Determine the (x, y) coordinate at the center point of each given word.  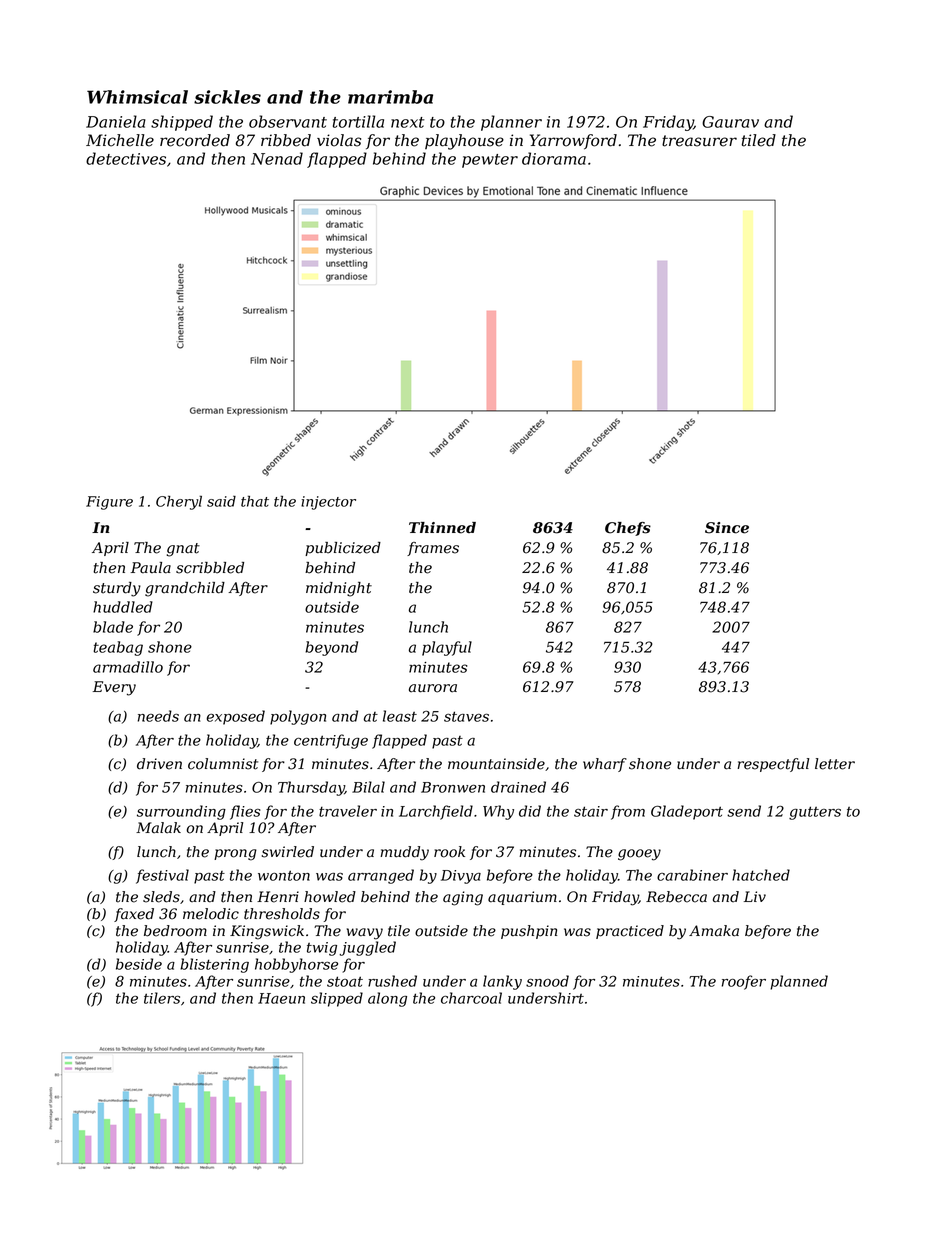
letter (835, 764)
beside (139, 964)
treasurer (699, 141)
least (400, 716)
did (530, 811)
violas (339, 140)
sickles (227, 97)
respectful (773, 765)
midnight (339, 589)
